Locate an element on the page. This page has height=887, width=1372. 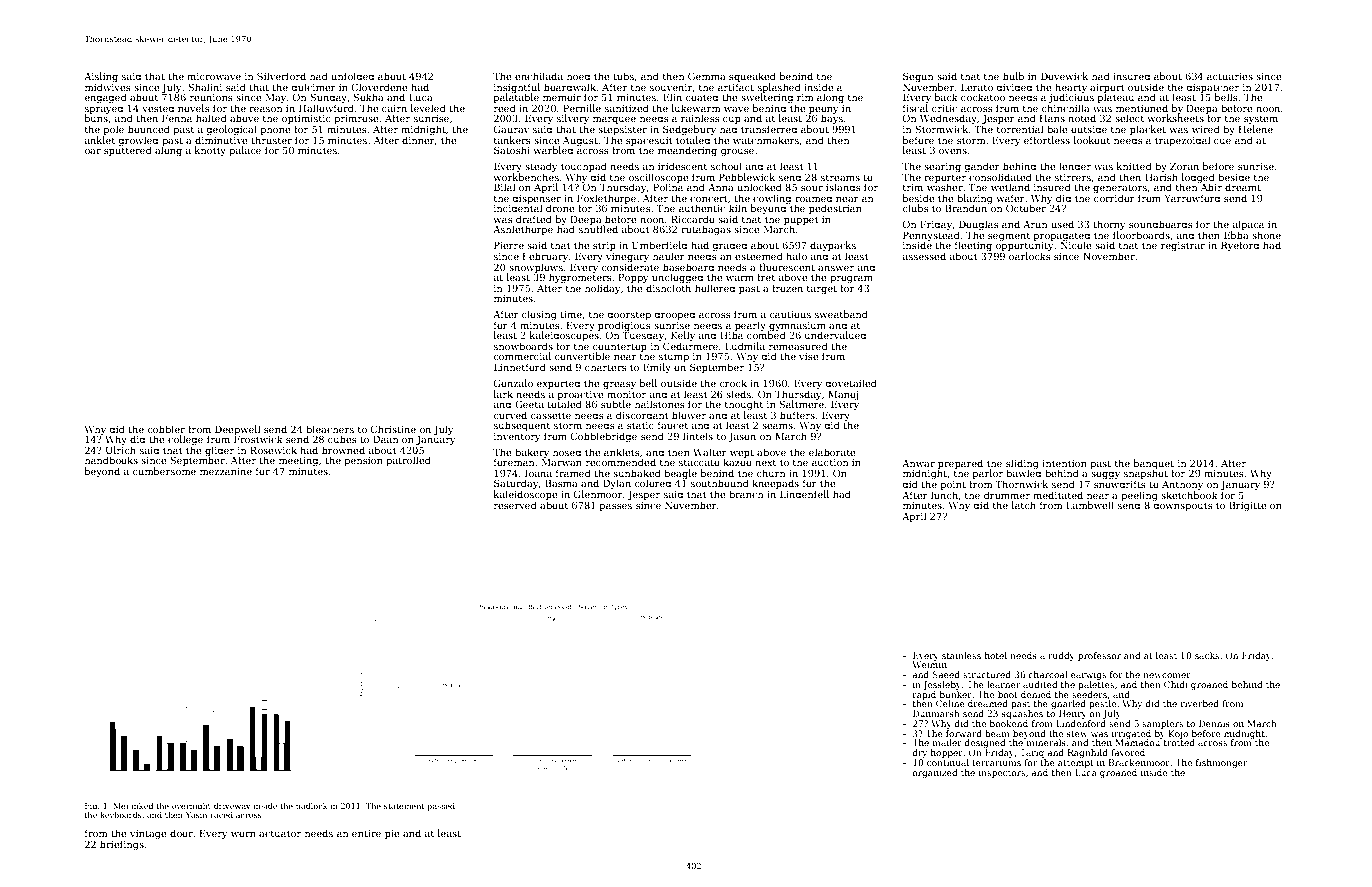
Silverford is located at coordinates (281, 76).
